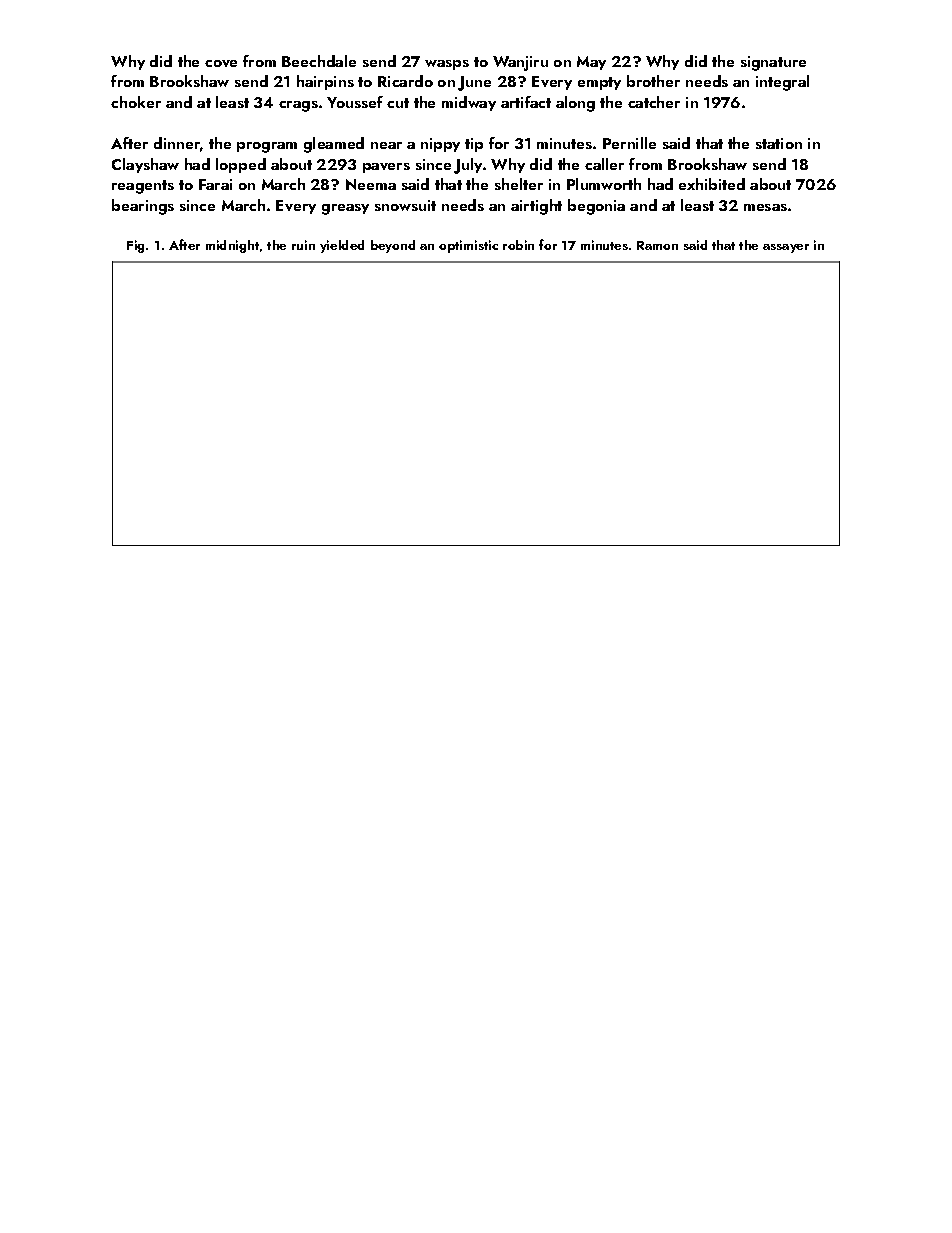 The width and height of the screenshot is (952, 1233). Describe the element at coordinates (773, 63) in the screenshot. I see `signature` at that location.
